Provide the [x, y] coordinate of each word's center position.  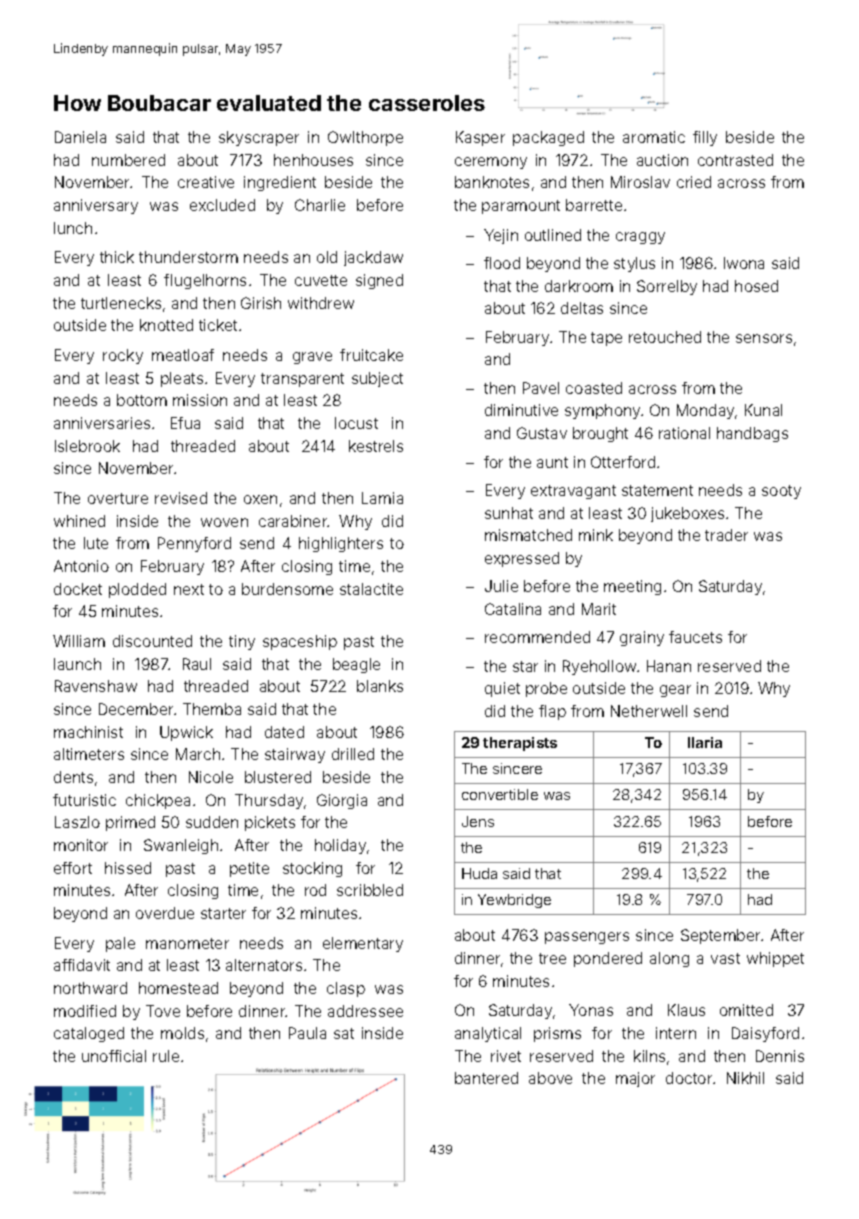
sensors [764, 338]
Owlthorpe [365, 138]
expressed [522, 559]
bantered [486, 1078]
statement [657, 490]
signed [379, 281]
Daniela [80, 137]
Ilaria [705, 742]
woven [224, 522]
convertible [500, 794]
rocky [123, 356]
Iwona [744, 263]
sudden [212, 822]
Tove [163, 1011]
